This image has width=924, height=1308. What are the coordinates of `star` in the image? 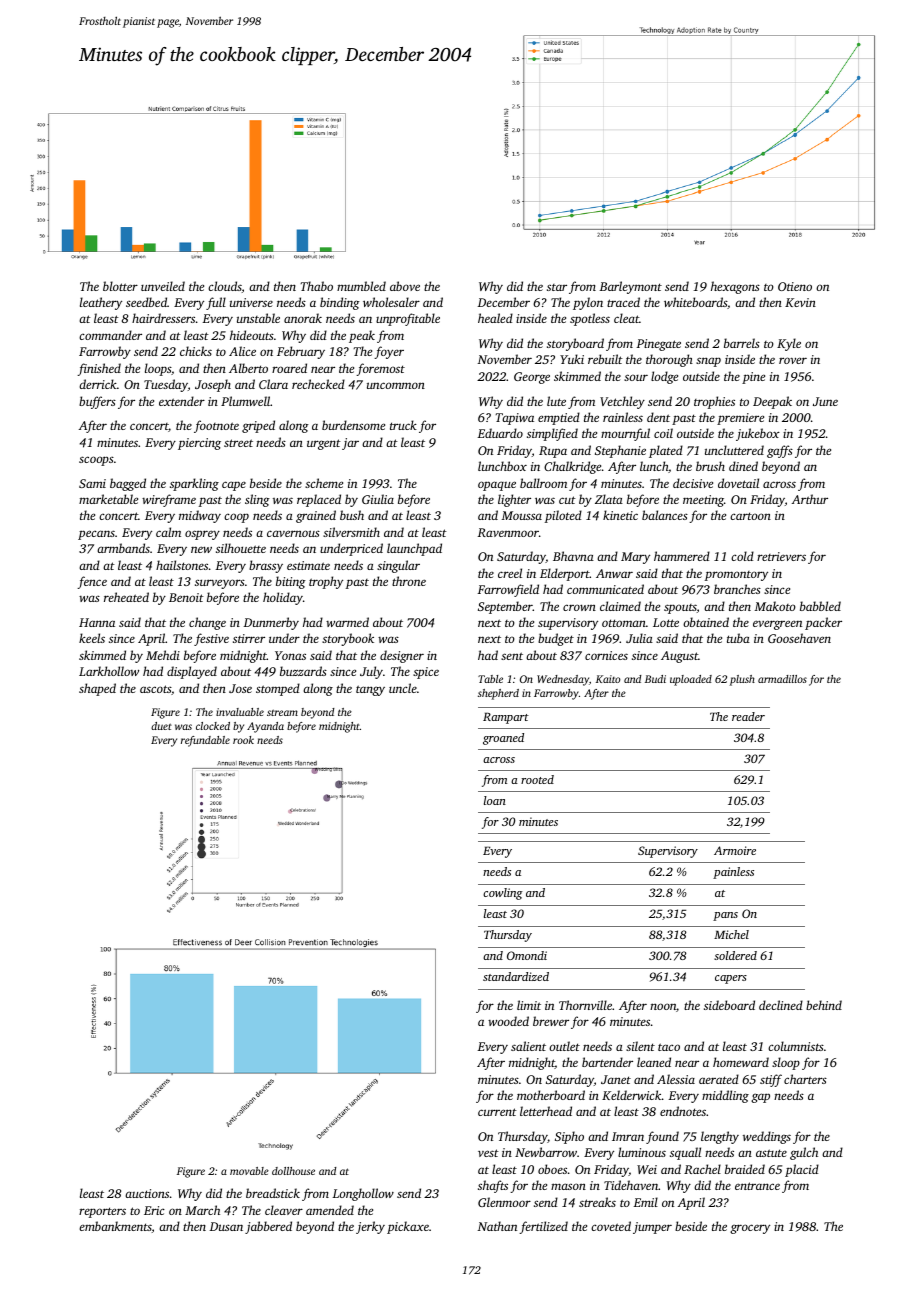 It's located at (557, 287).
